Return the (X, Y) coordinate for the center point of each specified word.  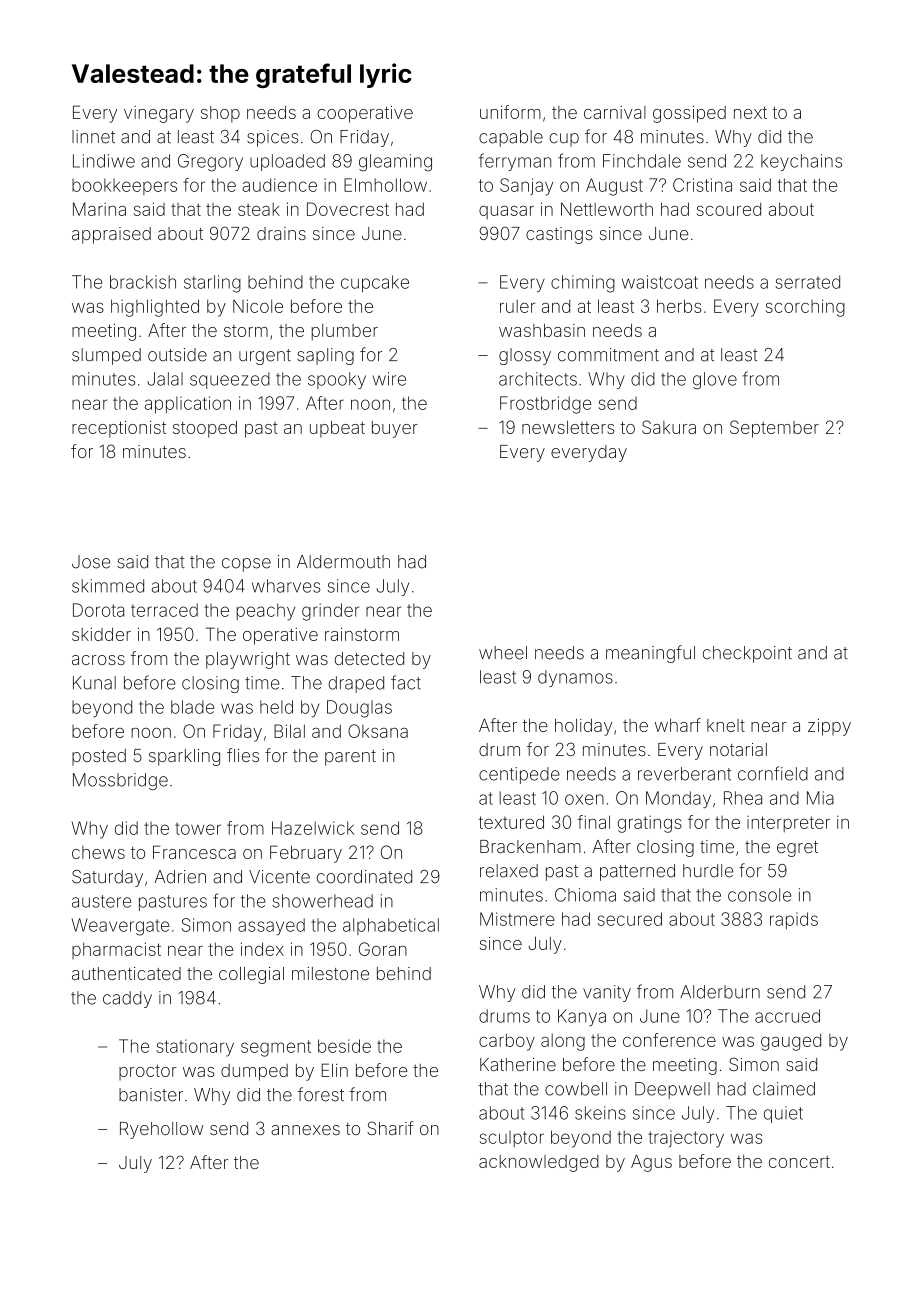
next (750, 112)
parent (350, 758)
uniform (510, 112)
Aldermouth (343, 562)
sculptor (512, 1139)
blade (192, 707)
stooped (205, 429)
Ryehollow (161, 1130)
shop (220, 114)
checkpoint (747, 654)
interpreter (788, 824)
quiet (783, 1114)
